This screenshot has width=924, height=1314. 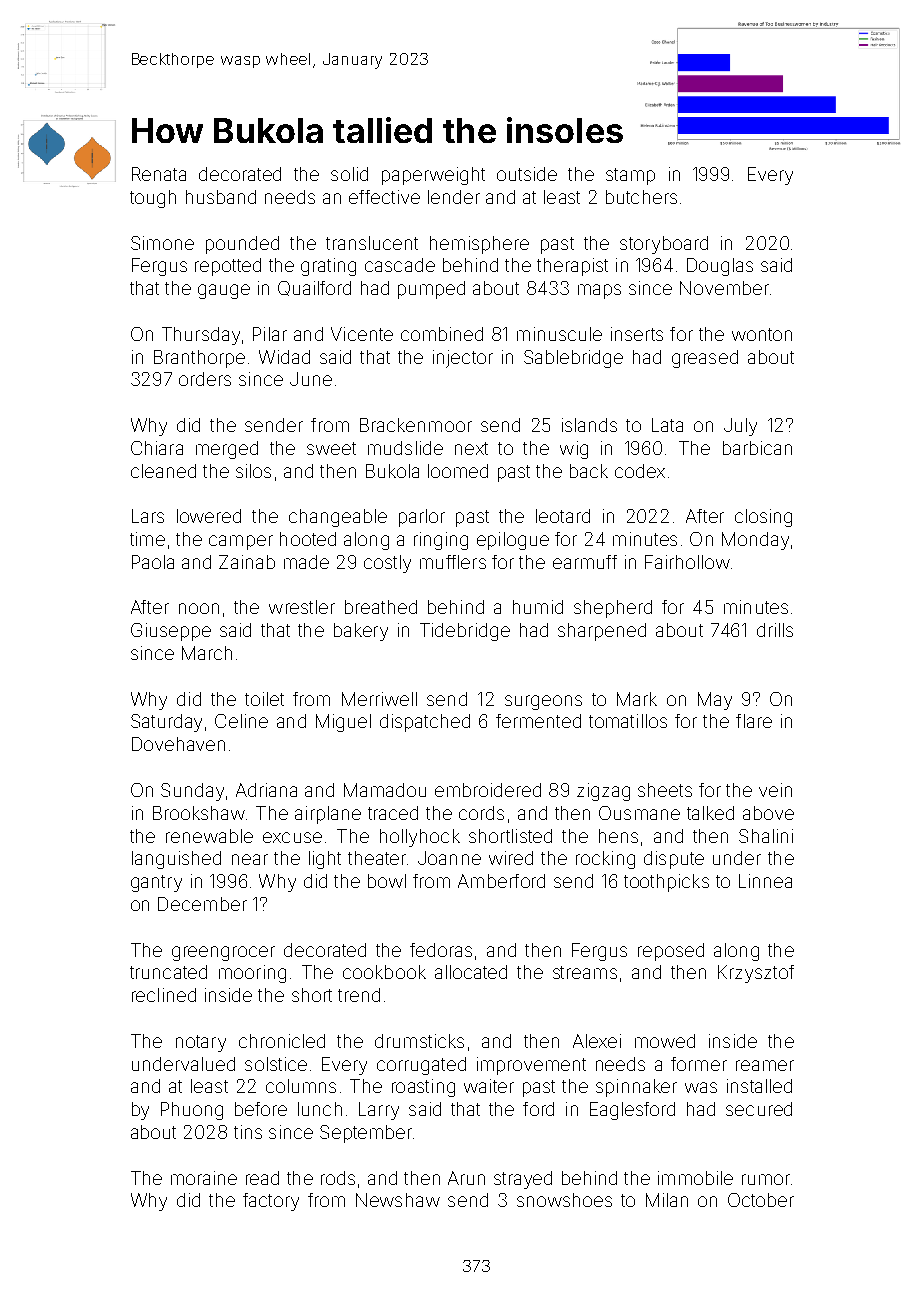 I want to click on merged, so click(x=227, y=450).
